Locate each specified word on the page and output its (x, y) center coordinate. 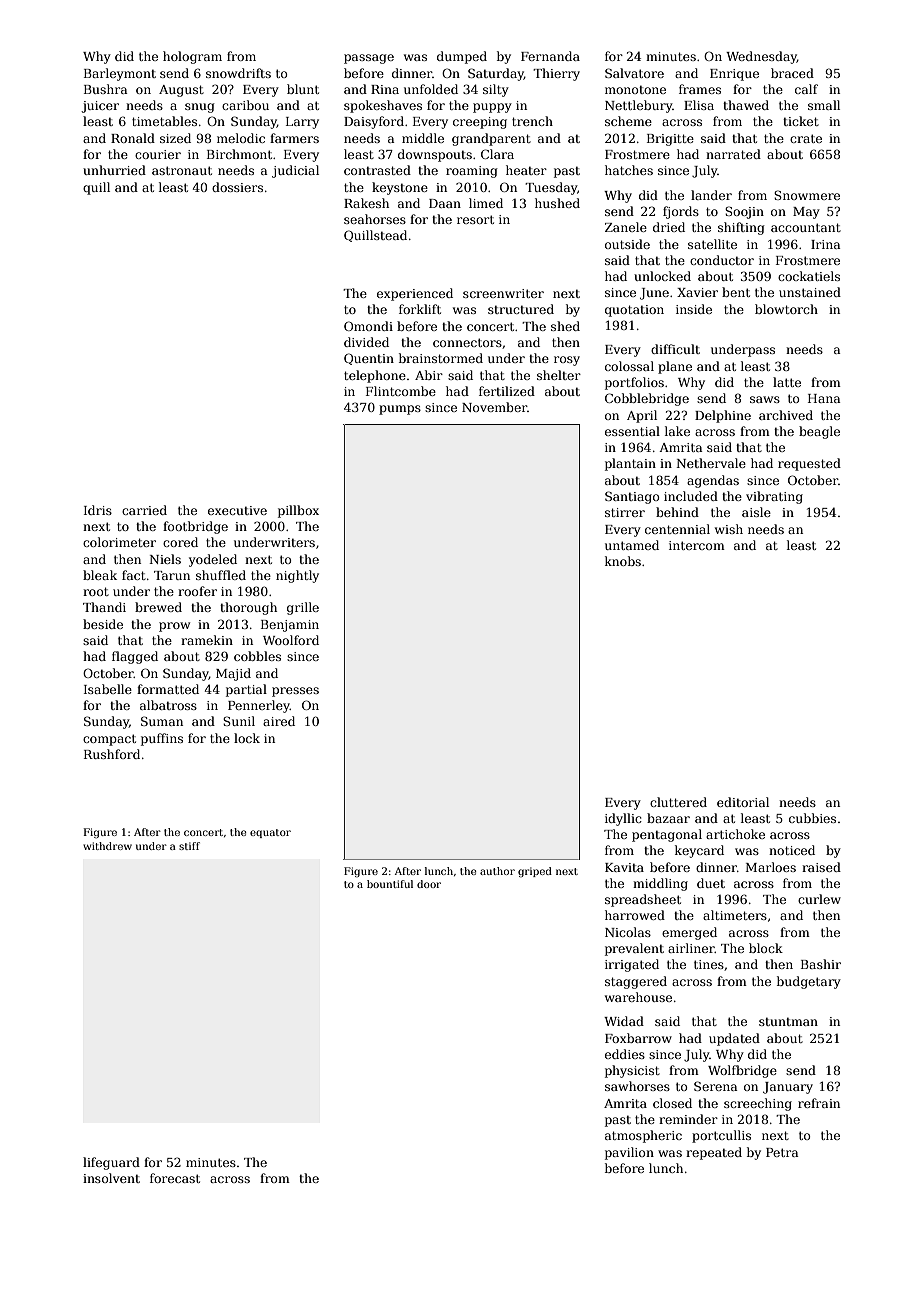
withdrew (107, 846)
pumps (400, 410)
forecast (175, 1178)
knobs (623, 561)
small (824, 105)
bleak (100, 575)
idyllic (623, 819)
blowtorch (786, 309)
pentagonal (667, 835)
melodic (241, 138)
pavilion (629, 1153)
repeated (714, 1153)
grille (303, 608)
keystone (400, 188)
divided (366, 342)
